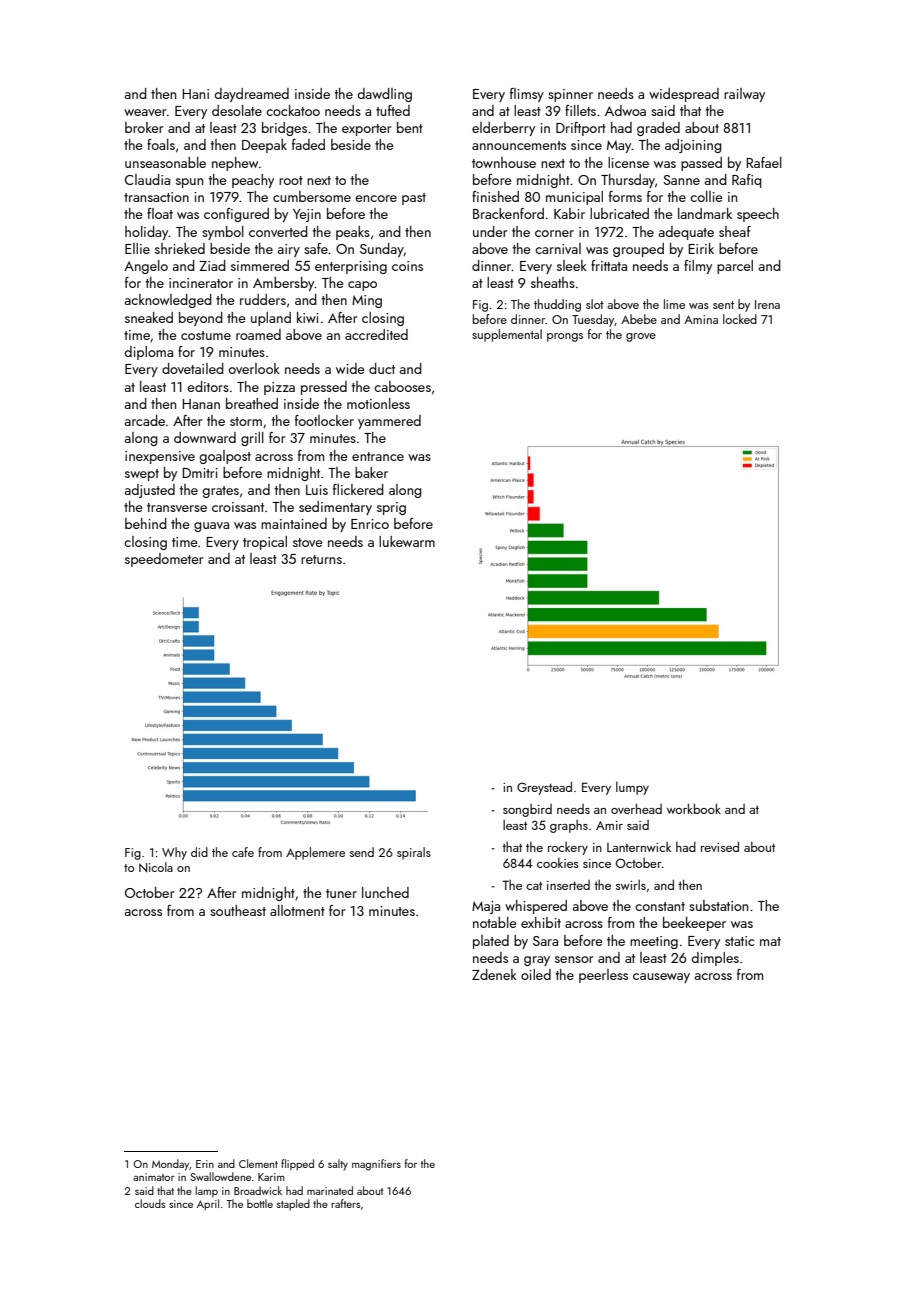  I want to click on stapled, so click(293, 1204).
